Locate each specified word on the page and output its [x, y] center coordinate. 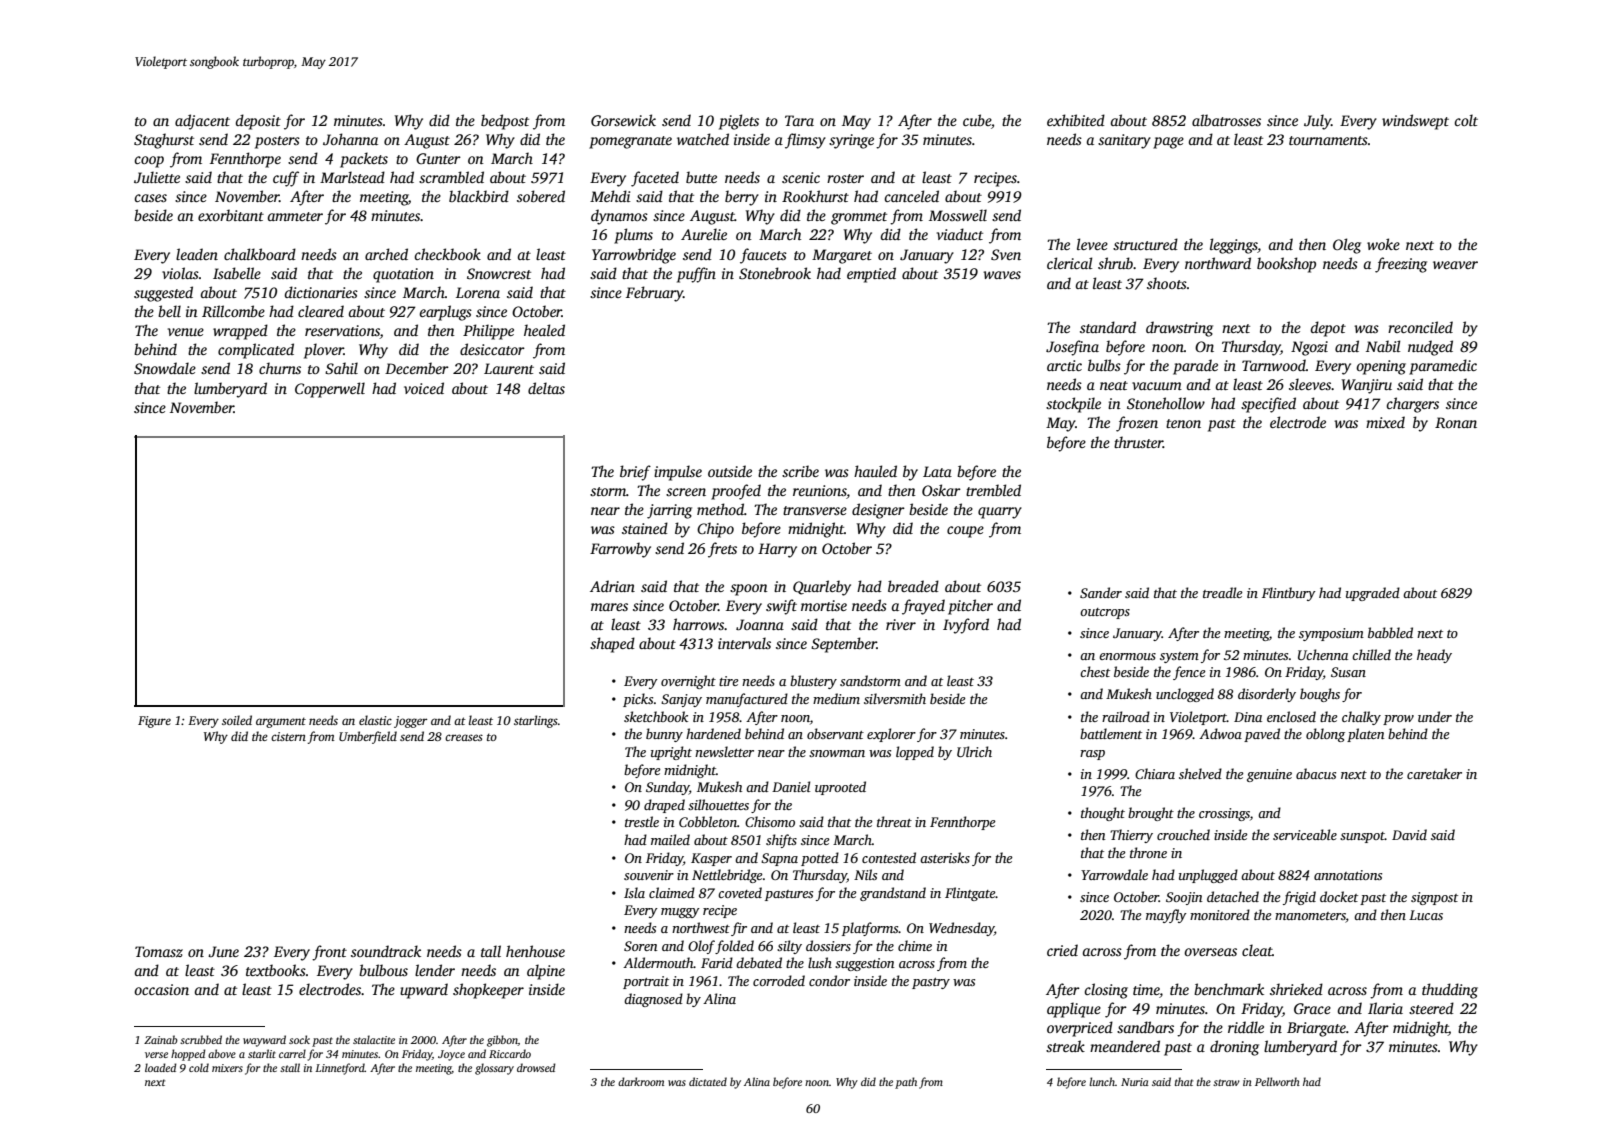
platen [1366, 735]
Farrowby [620, 550]
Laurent [509, 368]
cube [977, 120]
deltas [546, 388]
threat [894, 821]
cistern [288, 736]
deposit [258, 122]
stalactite [374, 1039]
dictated [708, 1081]
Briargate [1316, 1029]
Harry [777, 550]
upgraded [1373, 594]
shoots [1167, 283]
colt [1466, 120]
